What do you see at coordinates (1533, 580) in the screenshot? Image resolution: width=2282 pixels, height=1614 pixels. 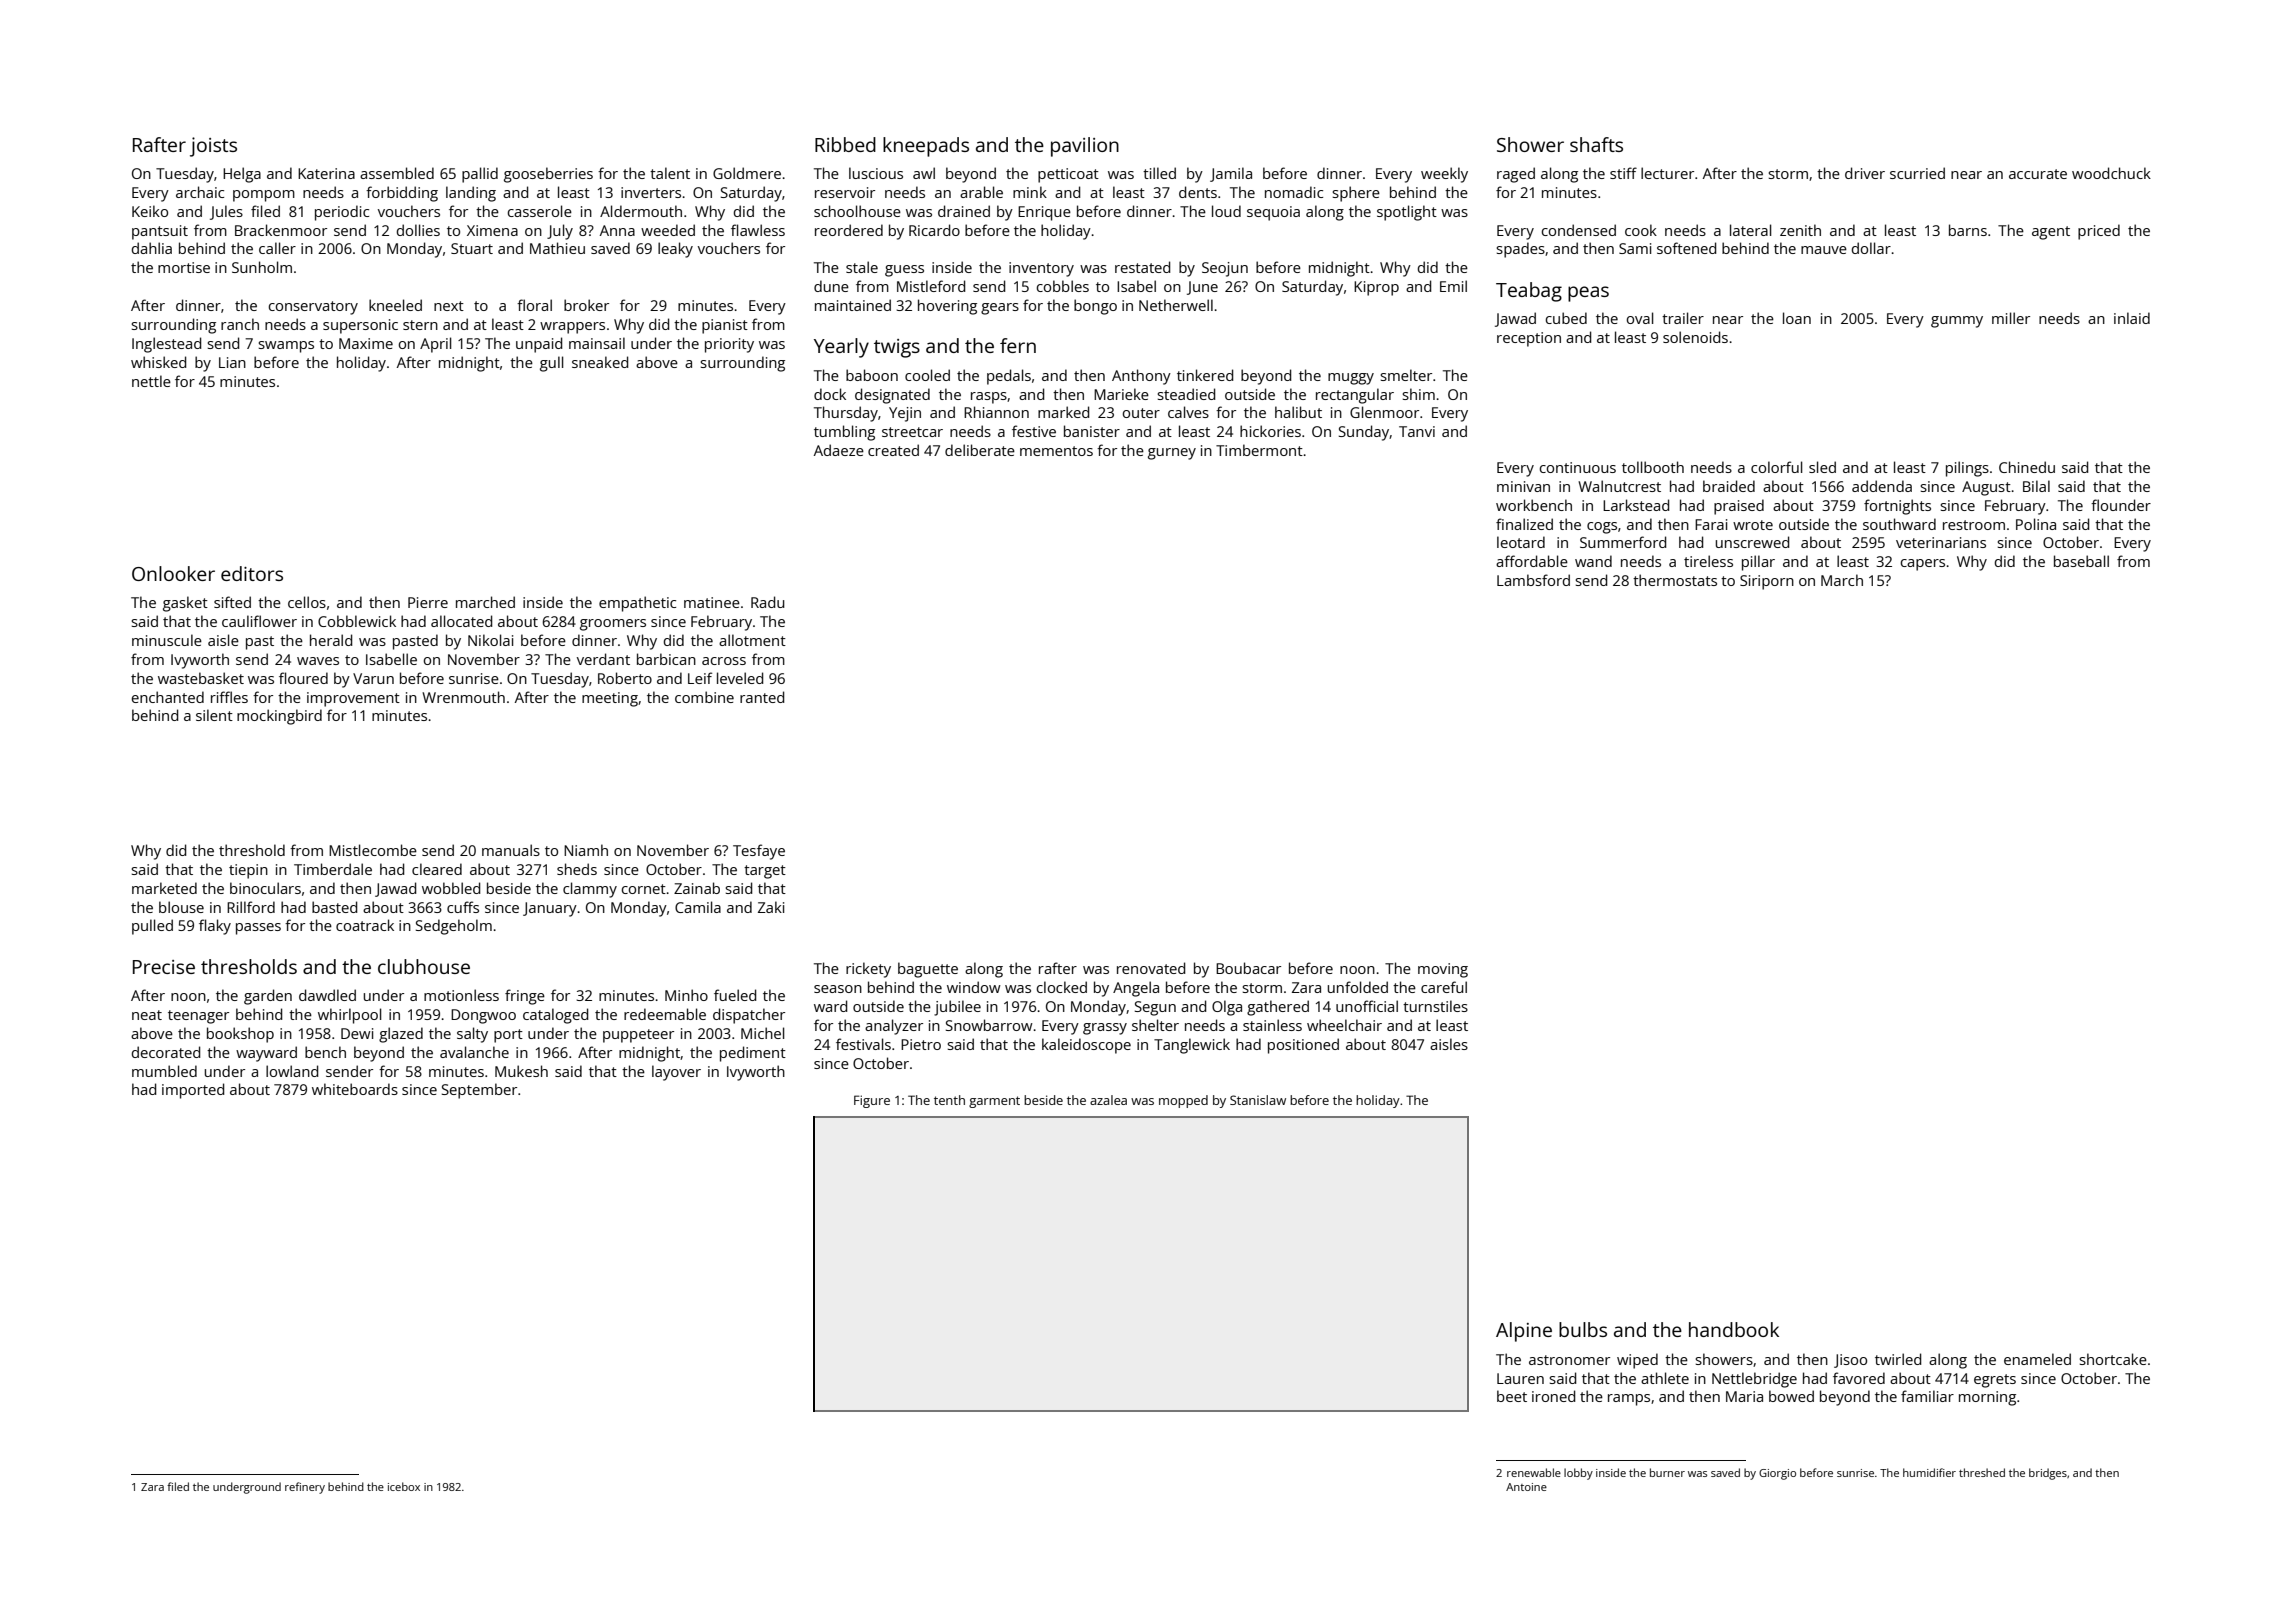 I see `Lambsford` at bounding box center [1533, 580].
